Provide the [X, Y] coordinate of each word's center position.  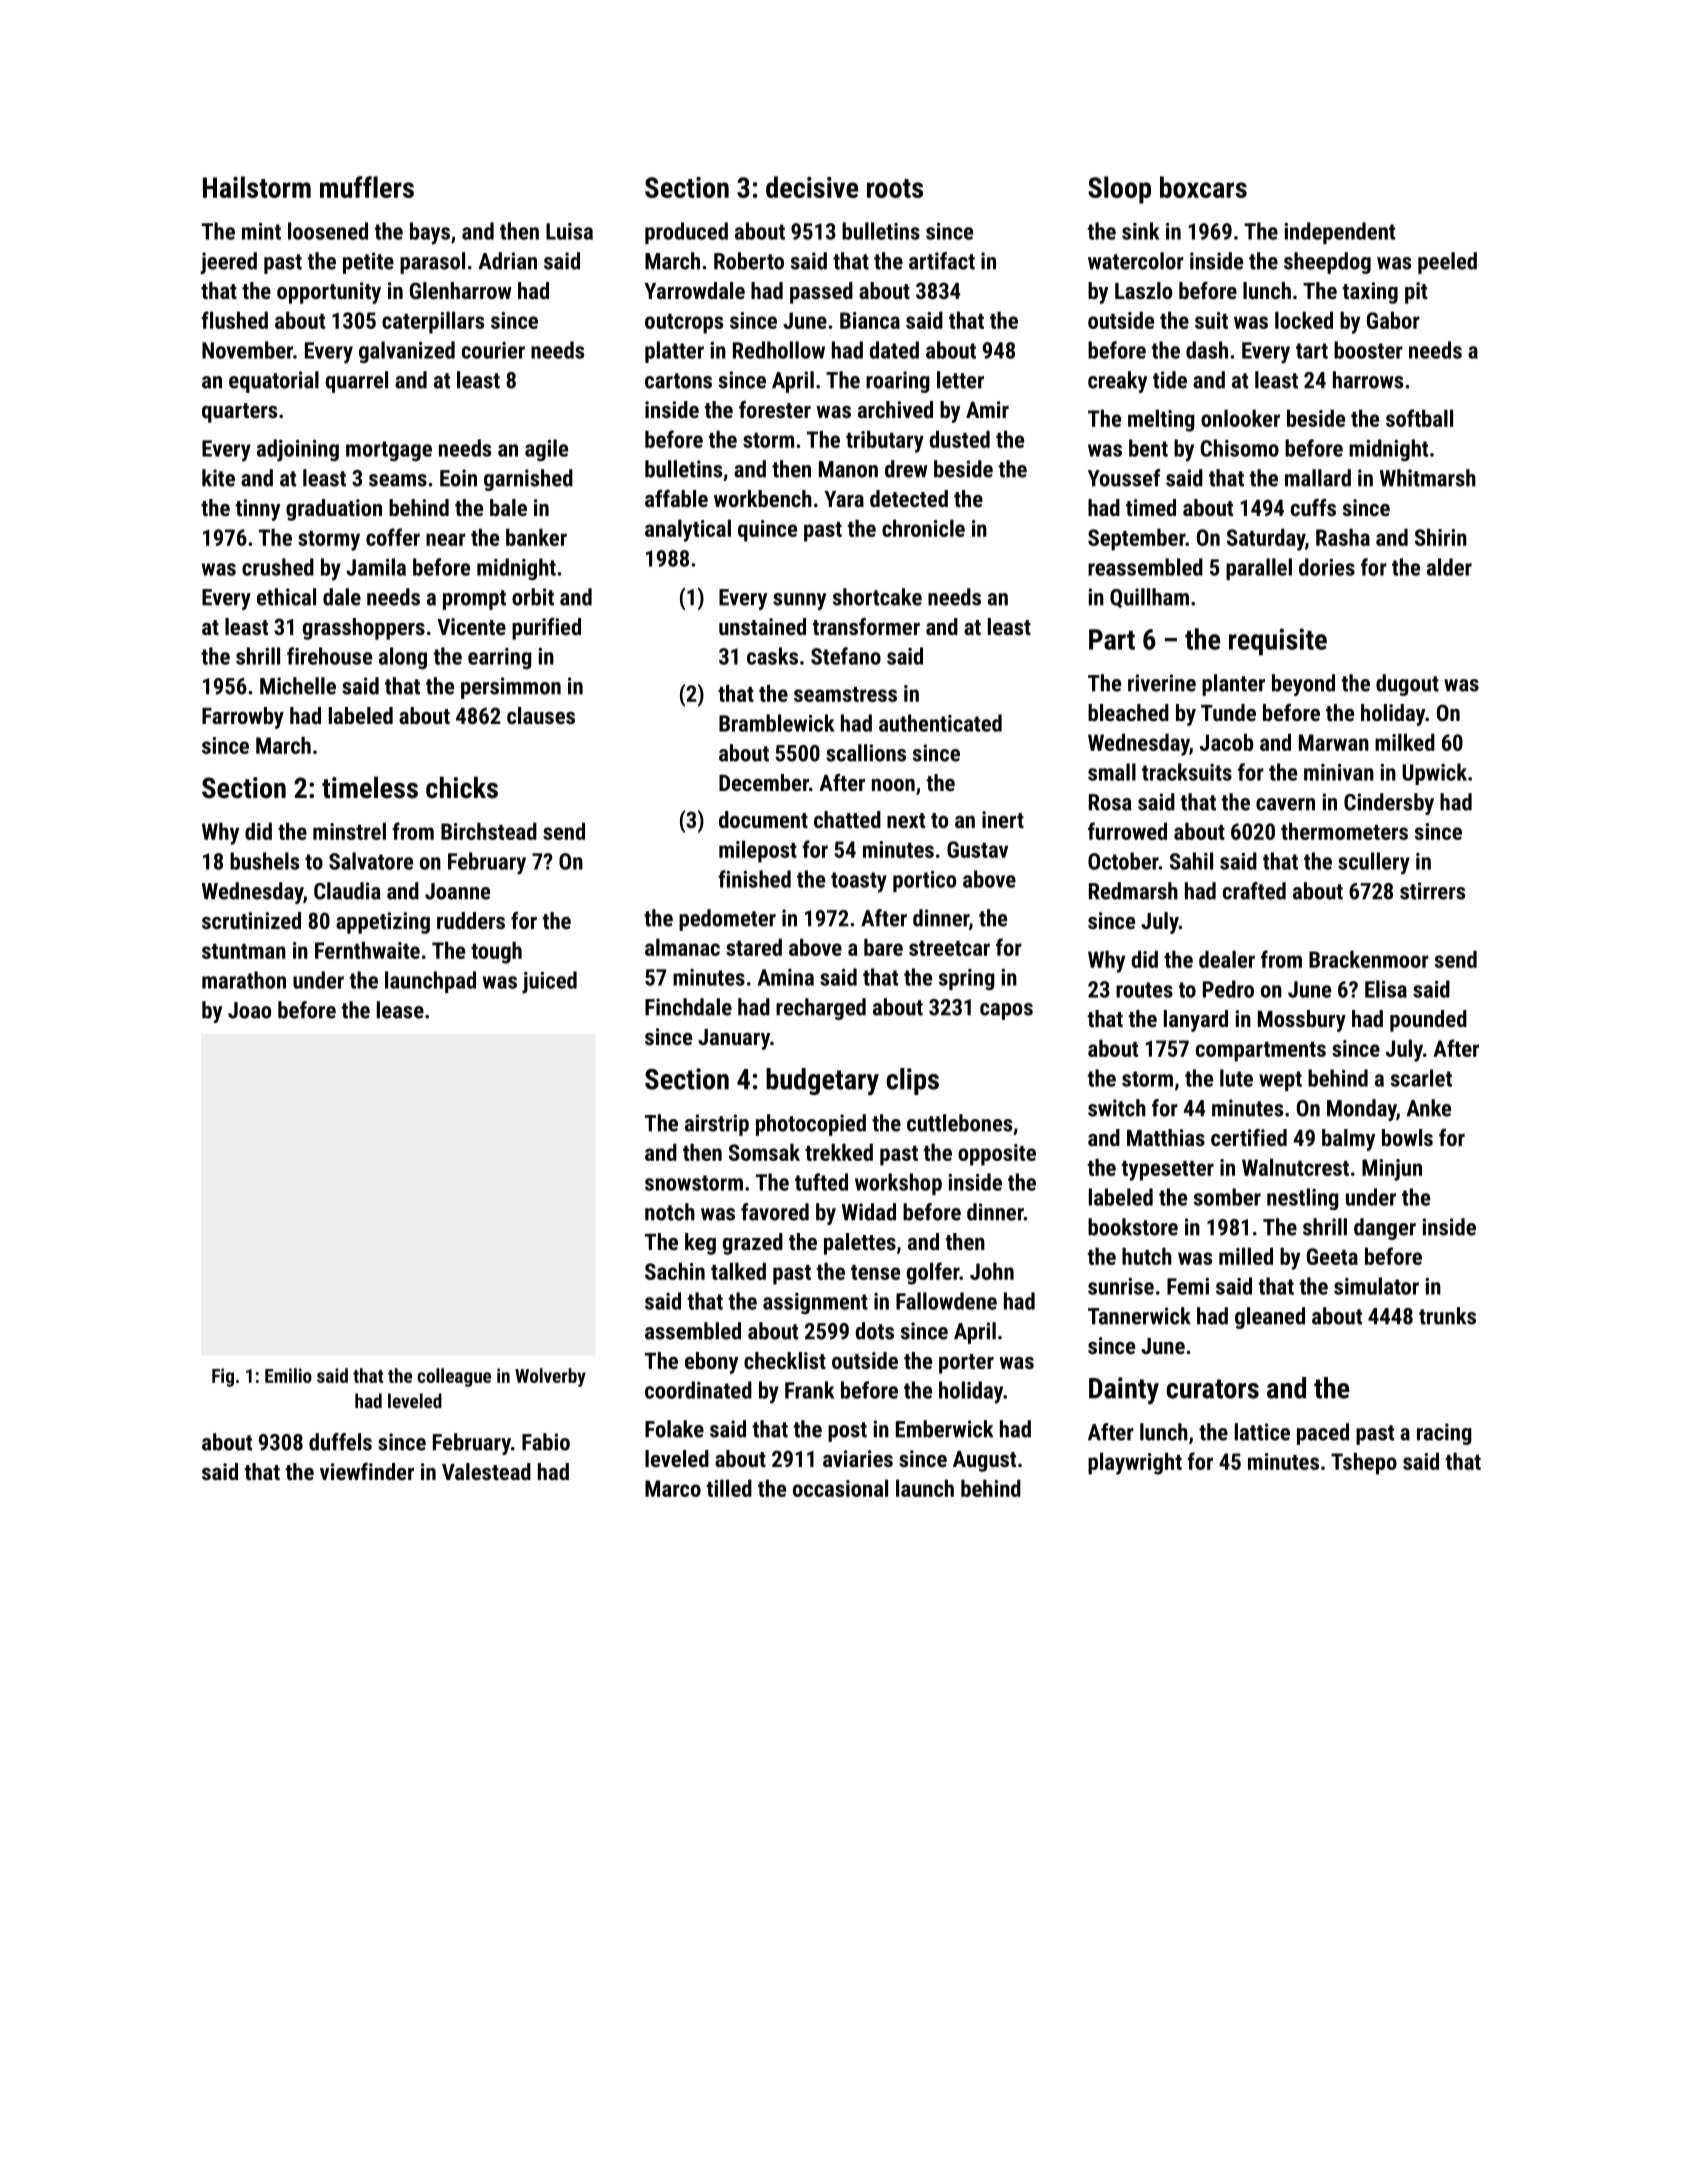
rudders [471, 920]
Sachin [675, 1271]
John [992, 1271]
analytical [688, 530]
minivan [1339, 772]
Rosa [1110, 802]
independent [1339, 233]
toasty [859, 882]
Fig [223, 1377]
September [1136, 539]
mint [261, 231]
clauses [541, 715]
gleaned [1270, 1318]
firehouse [329, 656]
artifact [942, 261]
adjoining [298, 450]
